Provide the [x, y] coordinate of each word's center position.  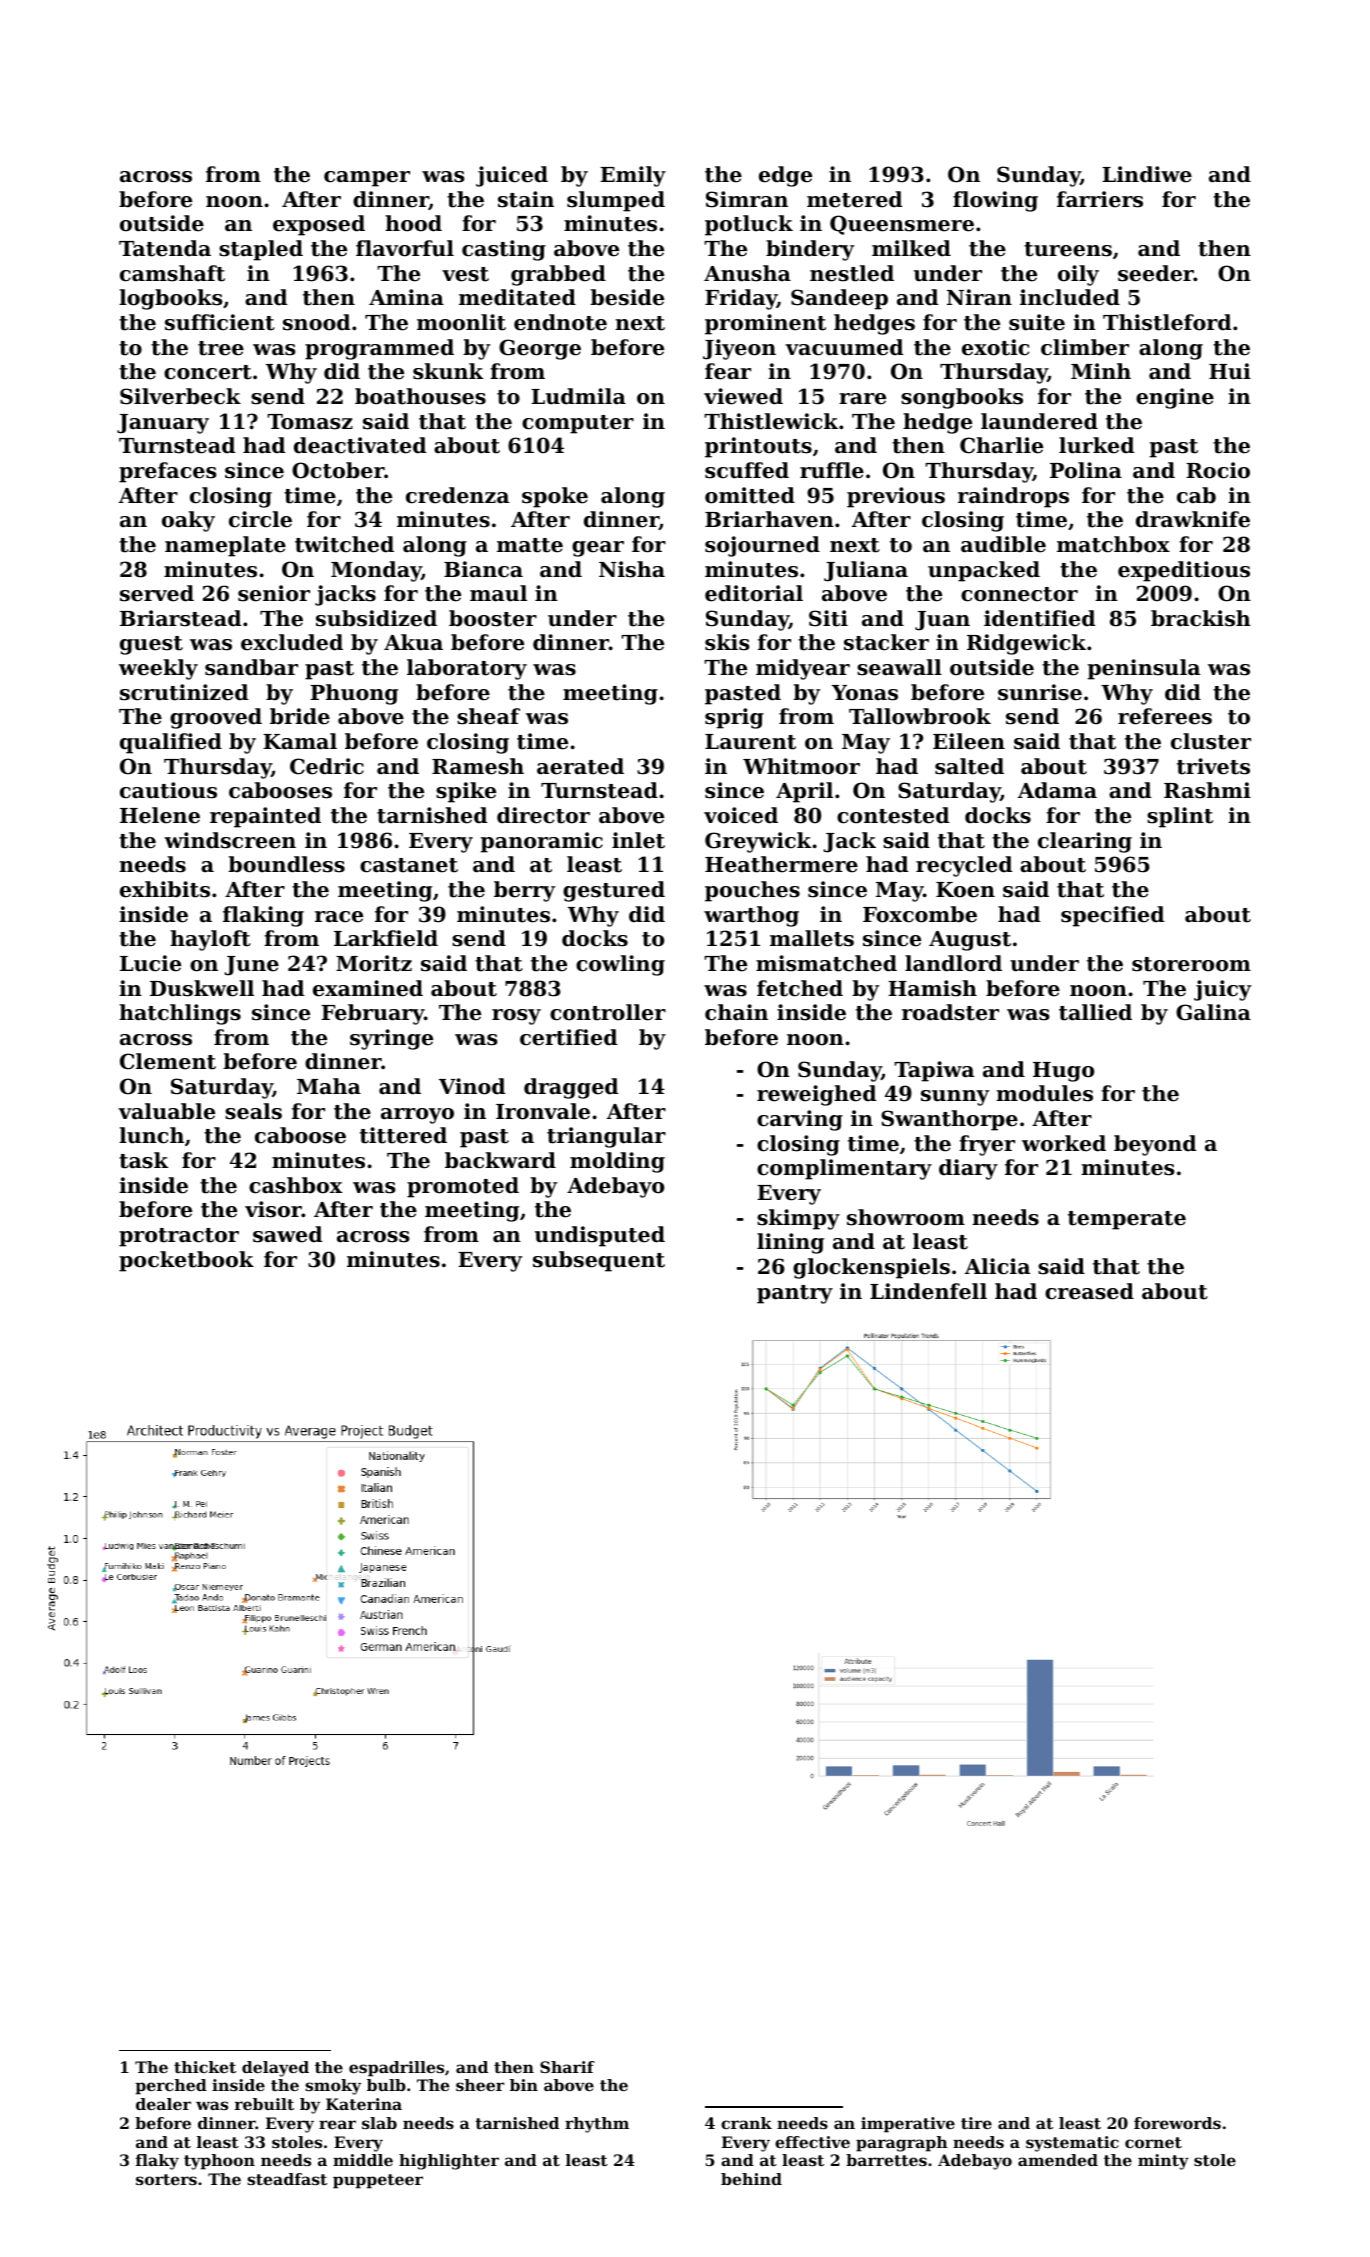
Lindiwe [1147, 174]
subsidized [376, 618]
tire [976, 2123]
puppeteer [378, 2181]
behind [751, 2179]
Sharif [567, 2067]
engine [1175, 398]
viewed [743, 396]
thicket [205, 2067]
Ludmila [578, 396]
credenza [457, 495]
